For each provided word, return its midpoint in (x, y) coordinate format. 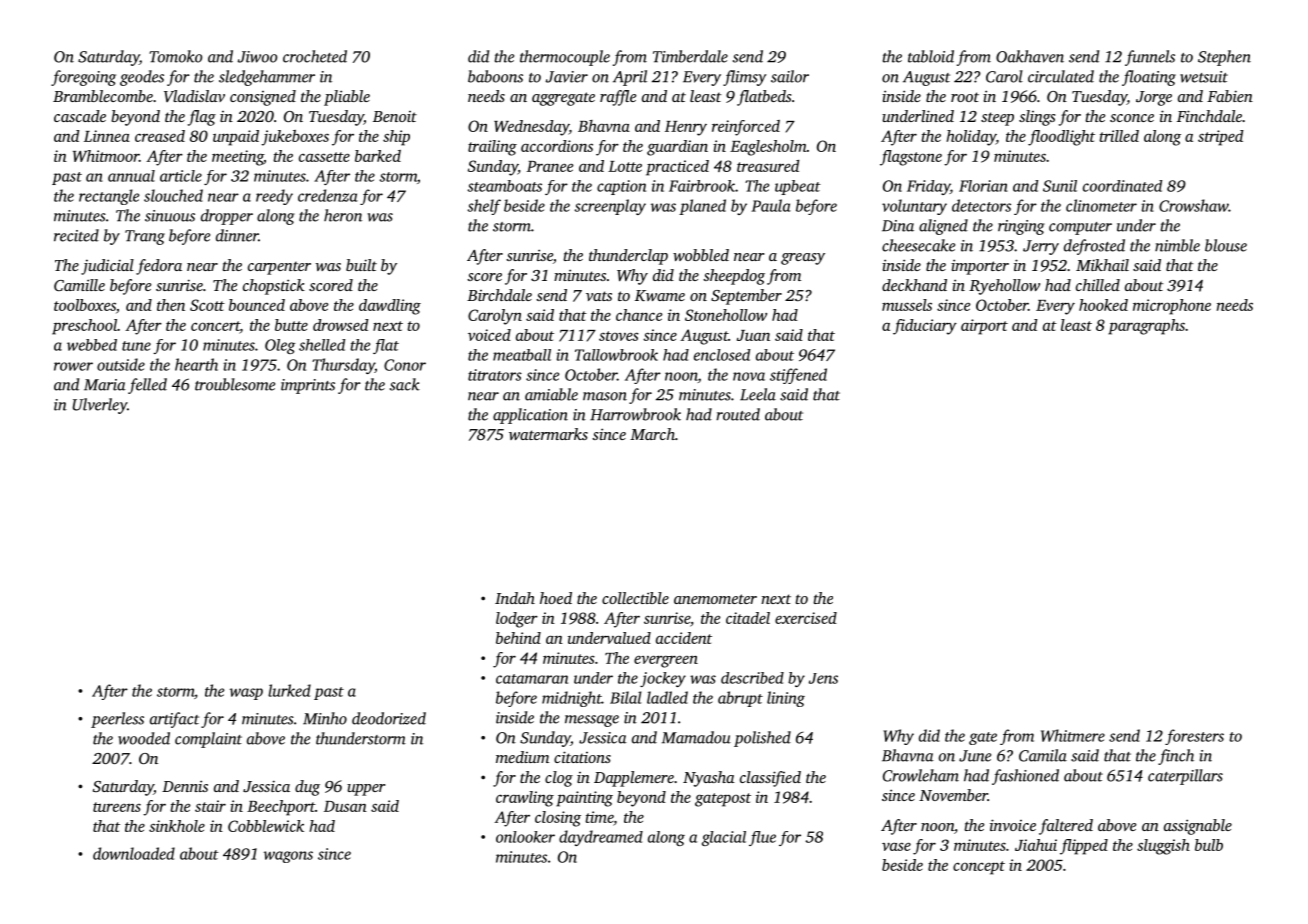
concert (215, 326)
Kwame (660, 295)
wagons (288, 857)
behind (518, 638)
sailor (790, 76)
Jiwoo (257, 57)
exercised (806, 618)
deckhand (914, 285)
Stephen (1224, 58)
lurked (289, 690)
